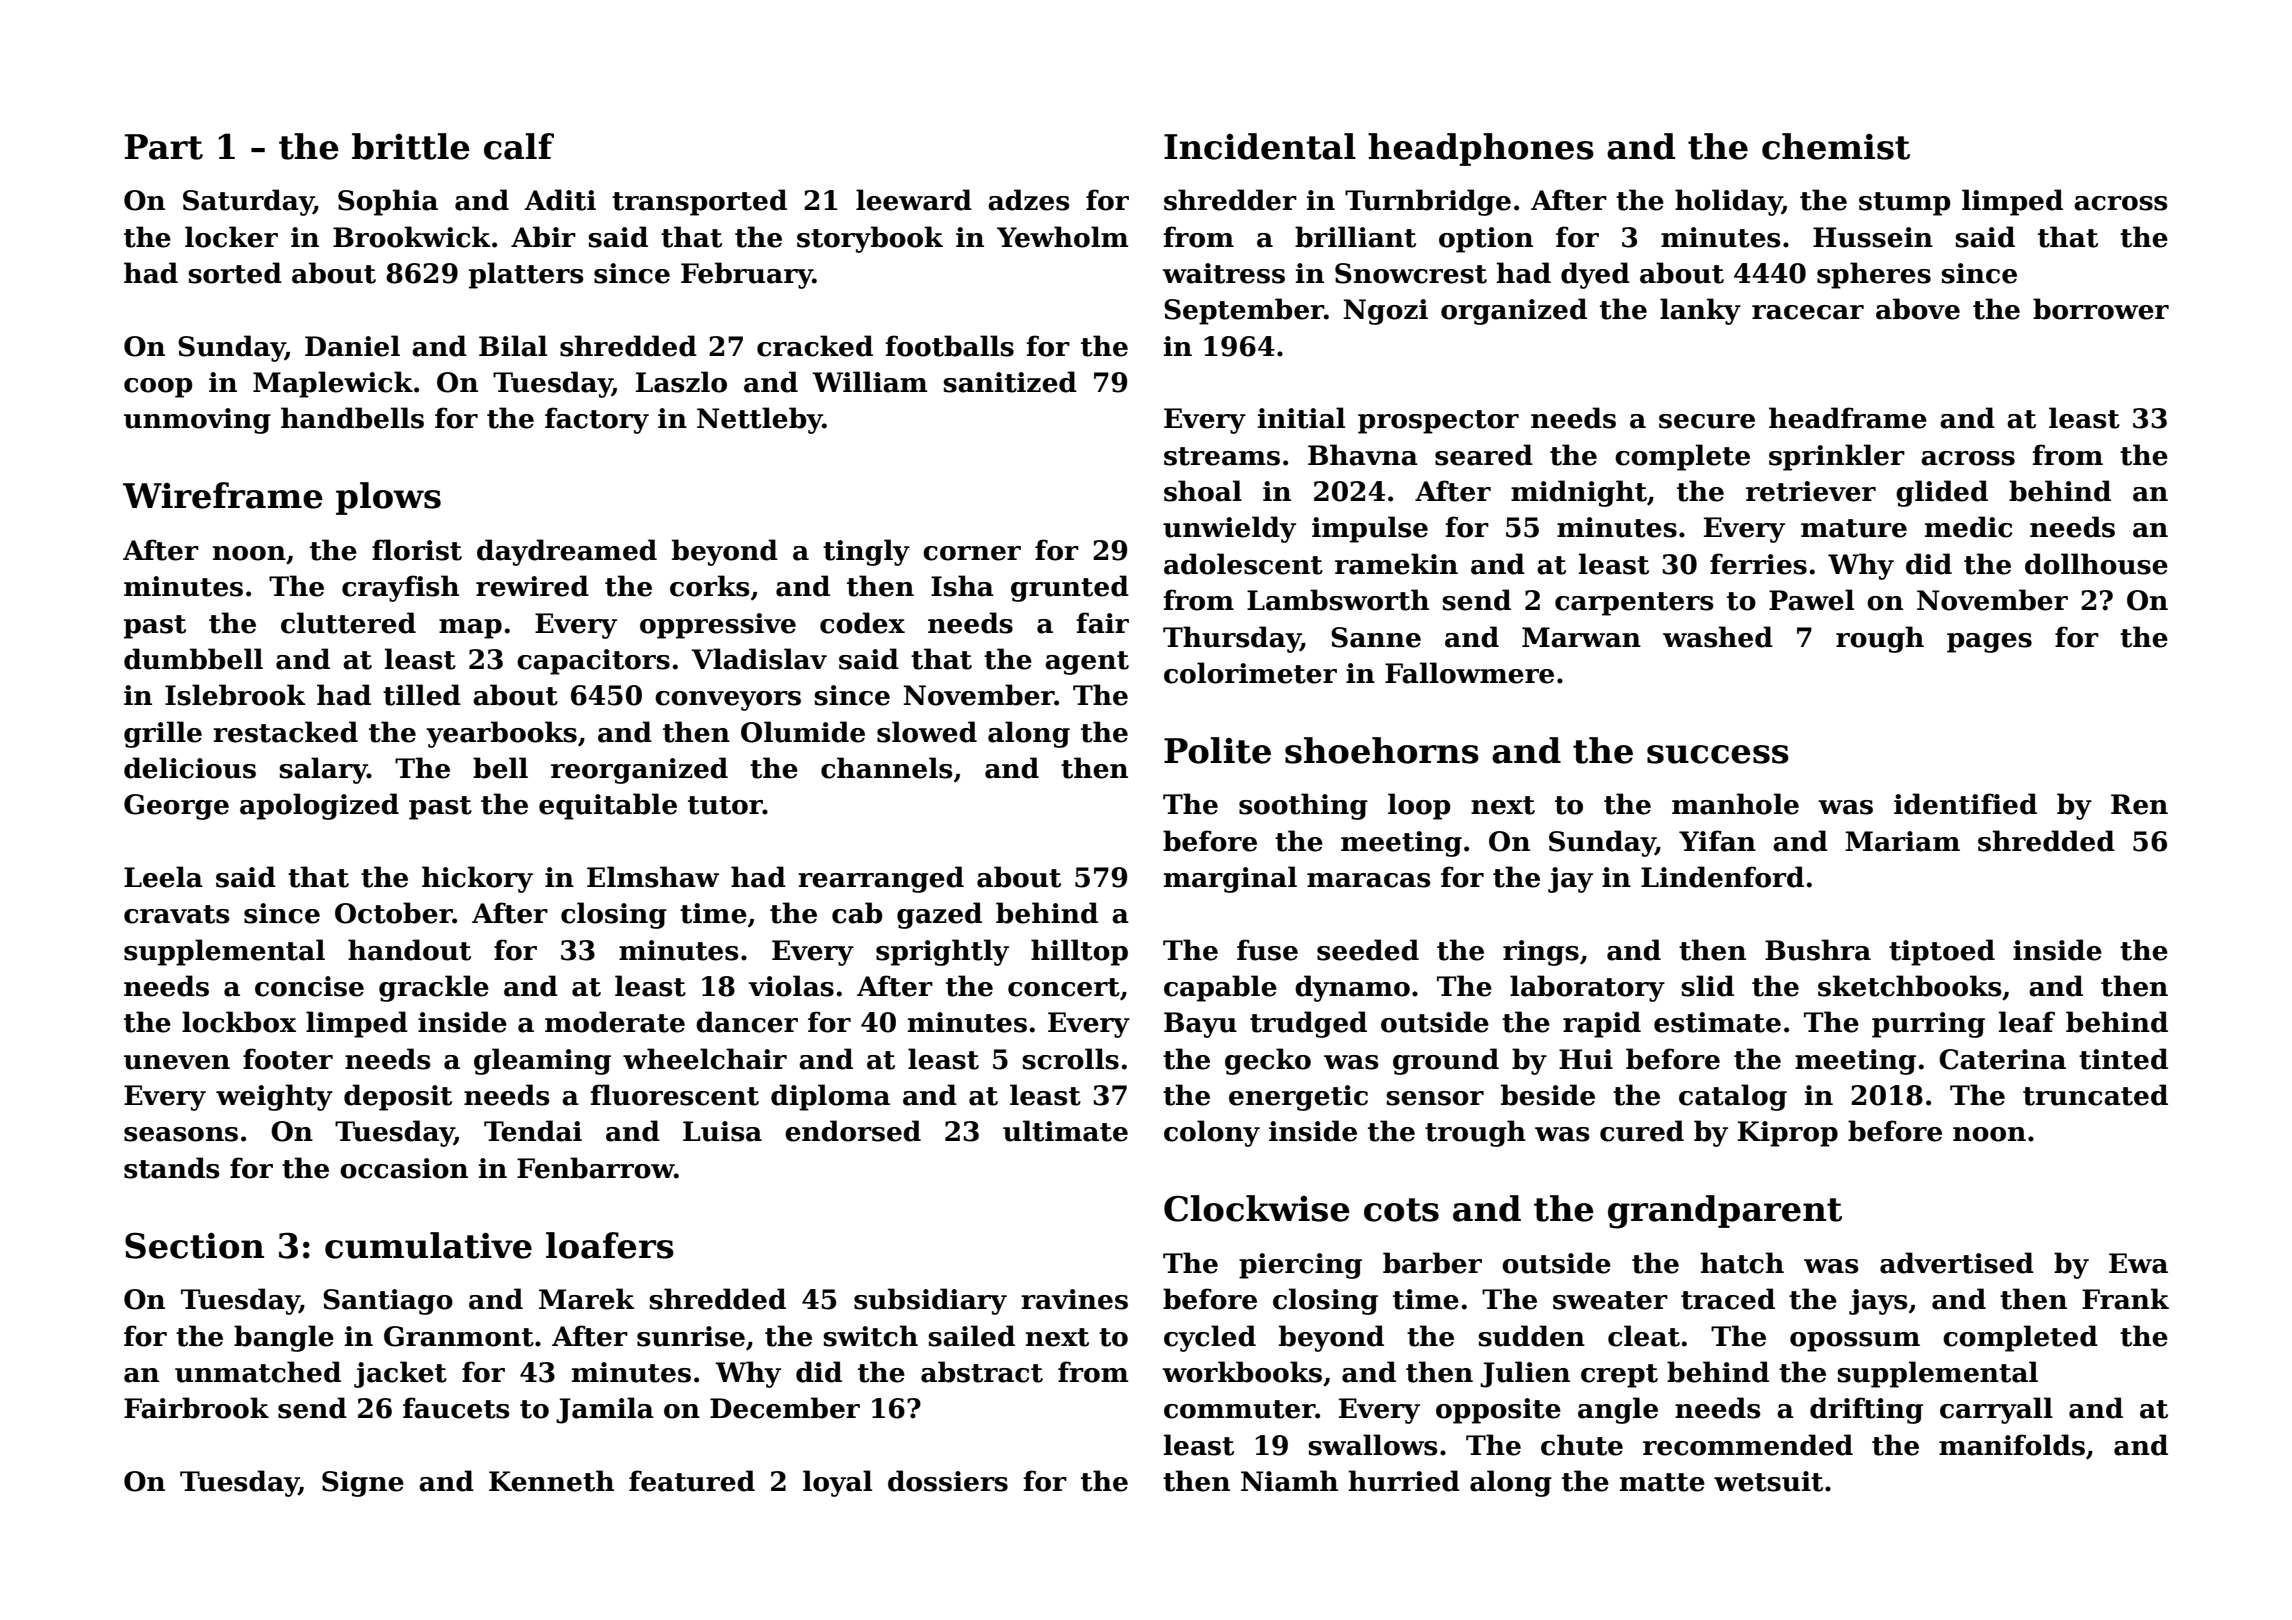 This screenshot has width=2292, height=1620. I want to click on crept, so click(1619, 1376).
